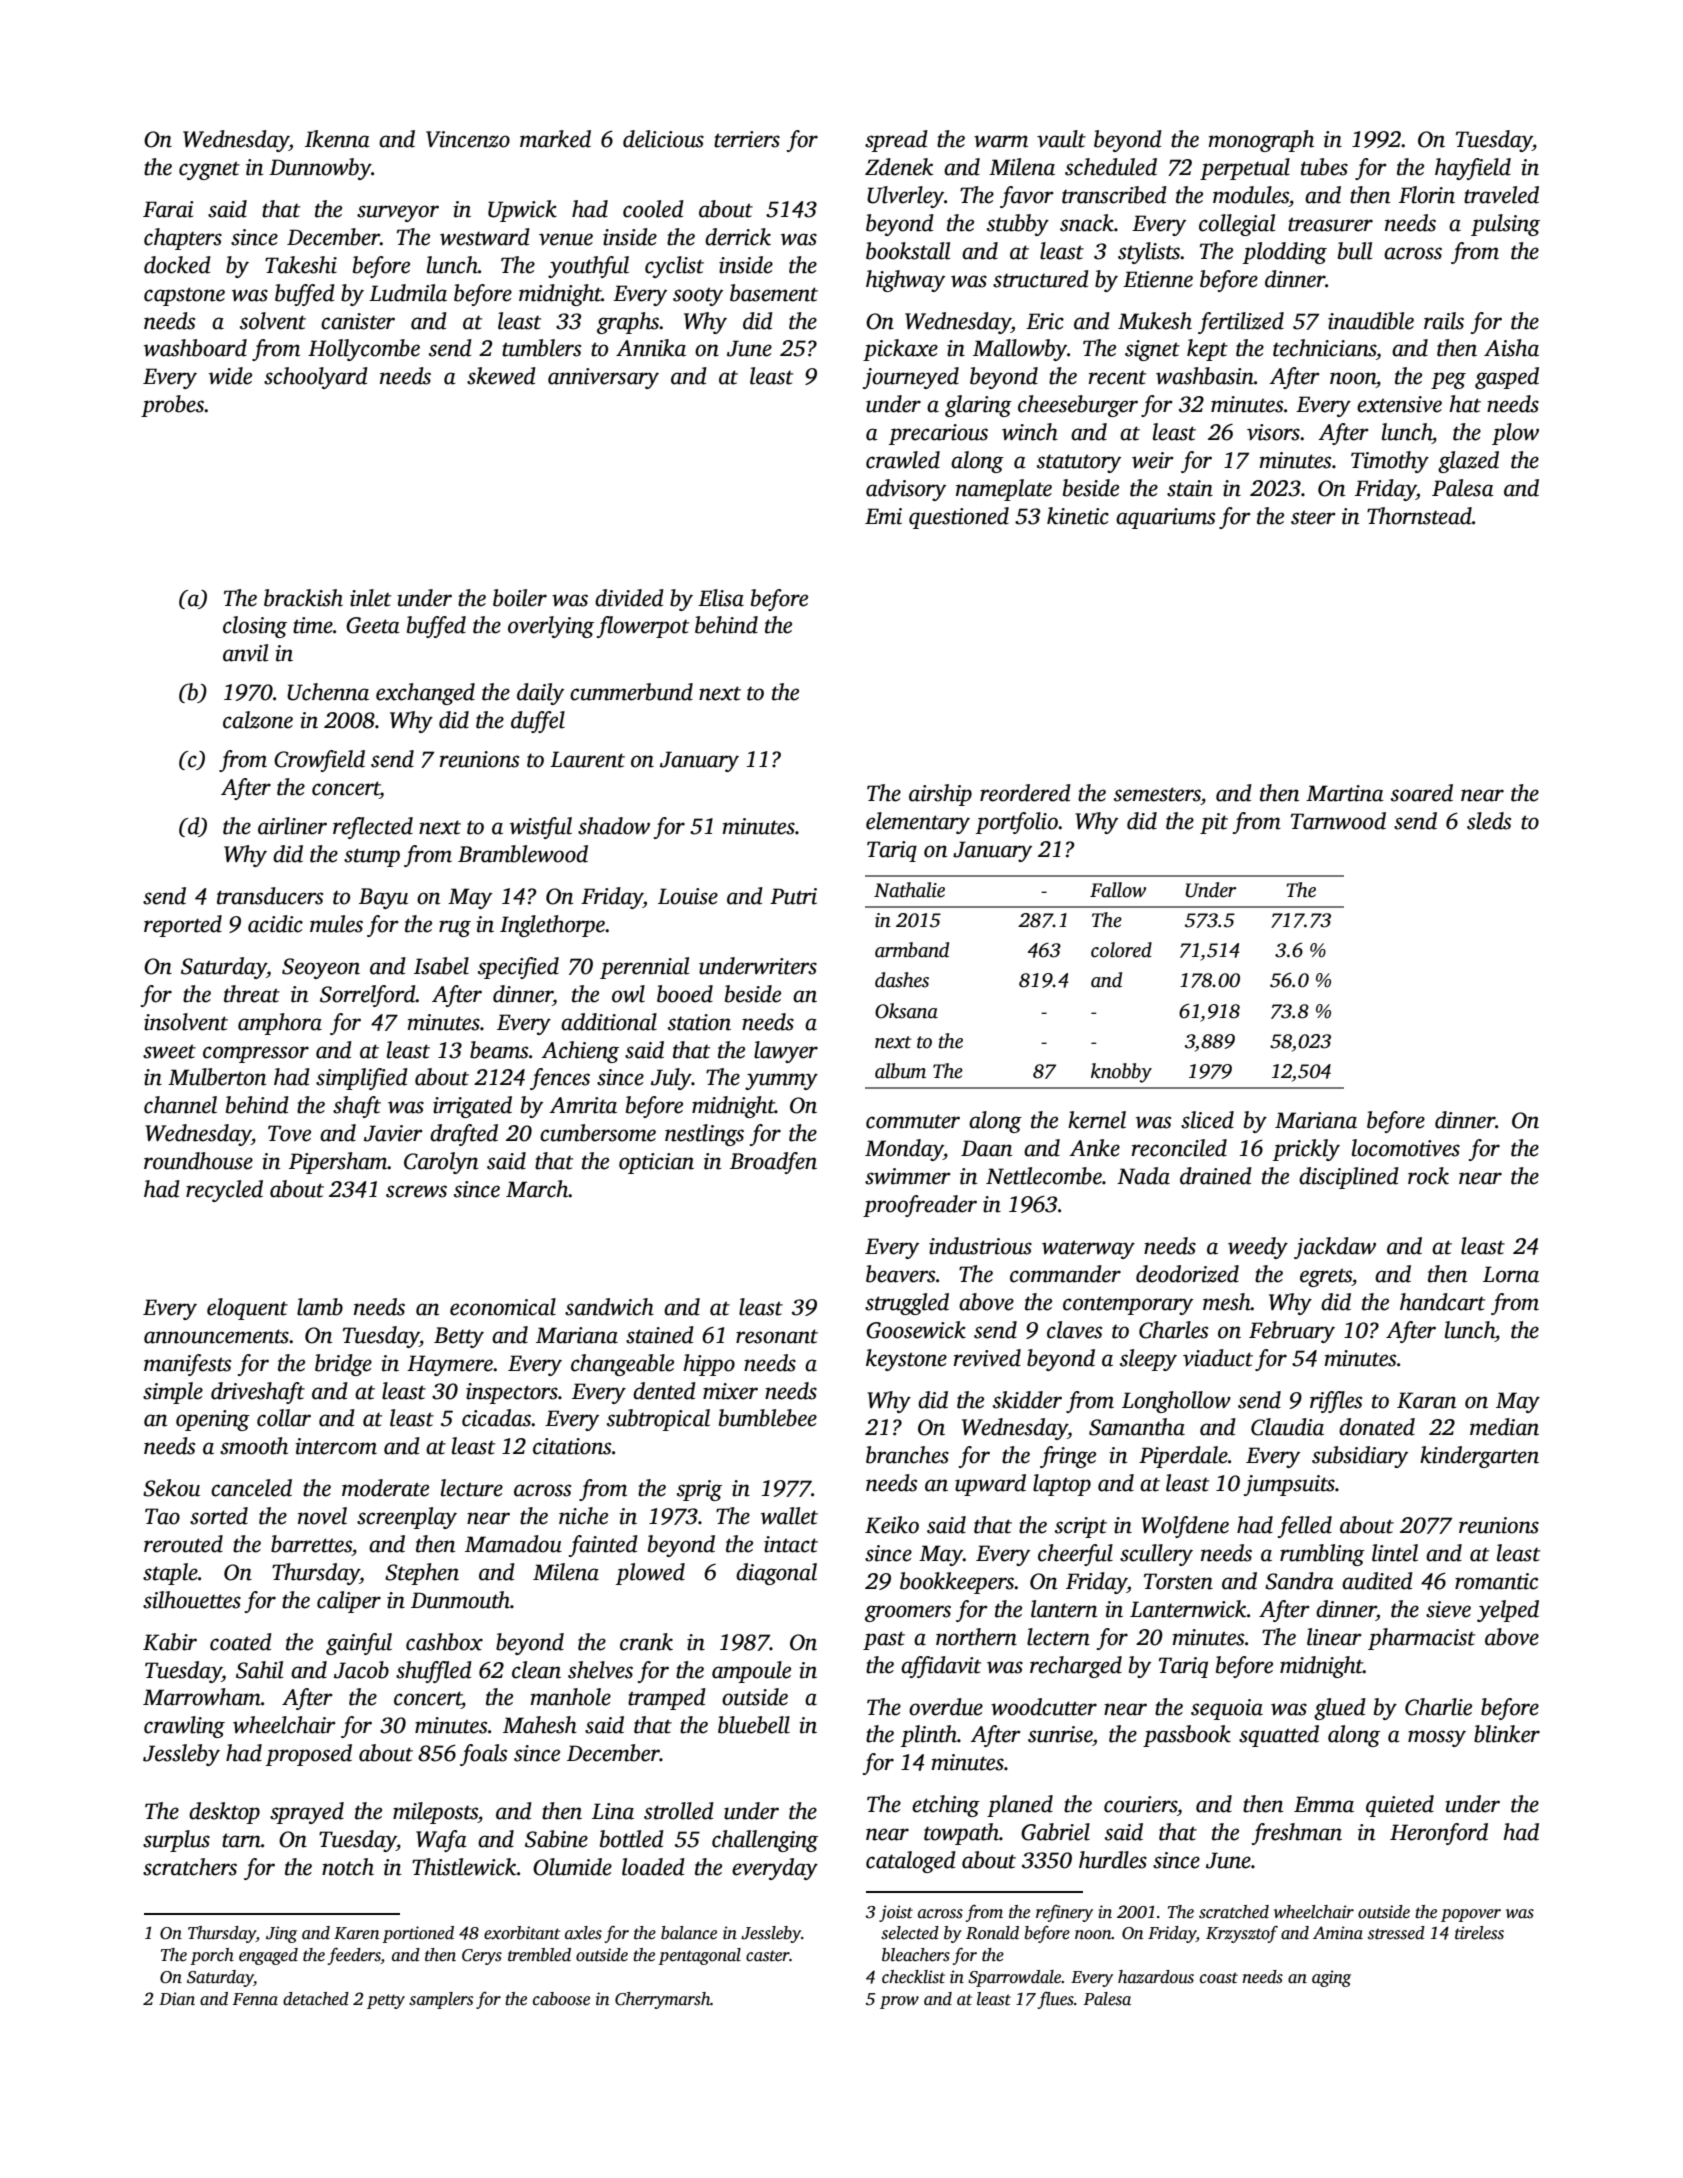 The width and height of the screenshot is (1683, 2178). Describe the element at coordinates (905, 281) in the screenshot. I see `highway` at that location.
